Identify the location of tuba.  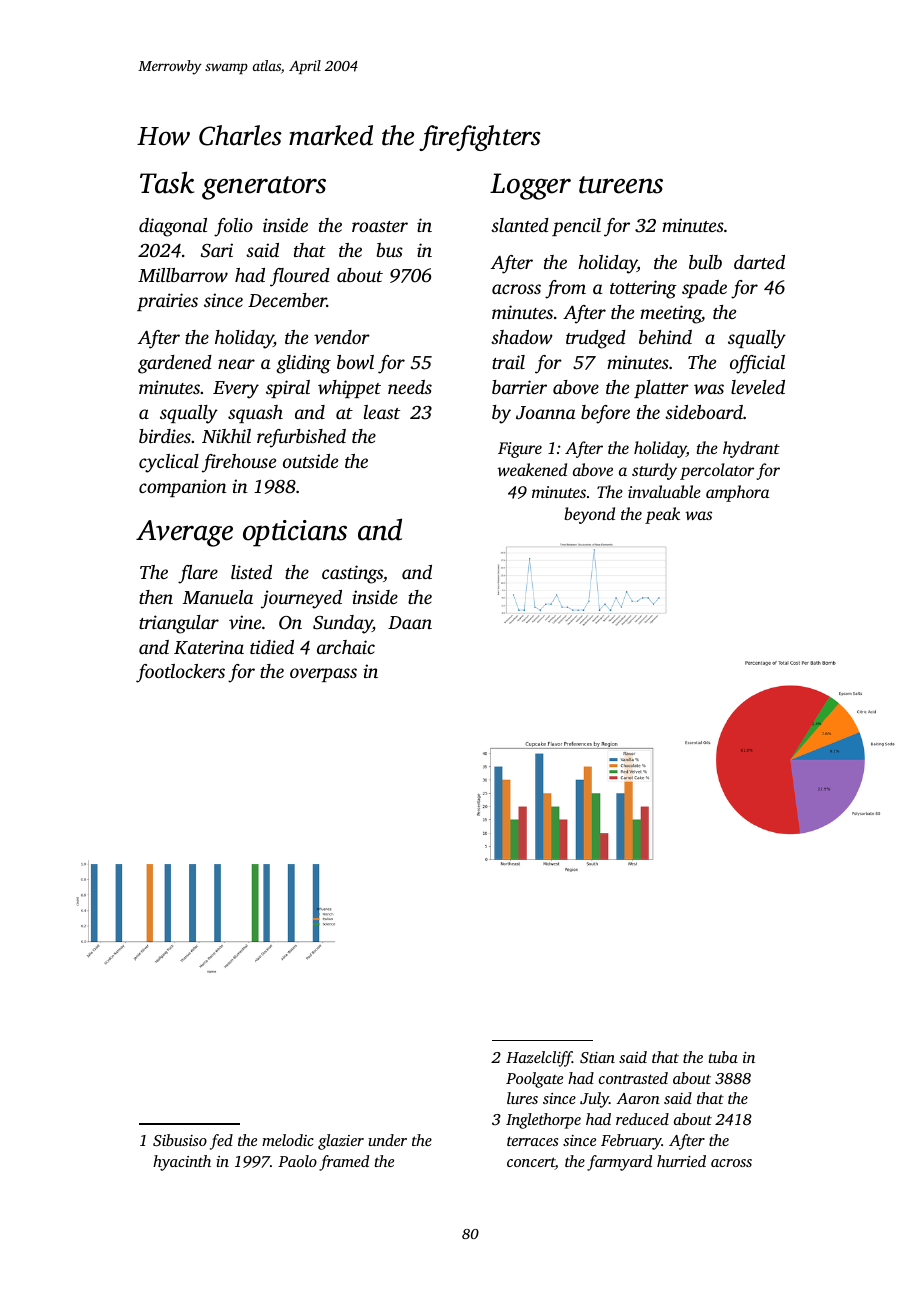
(723, 1057).
